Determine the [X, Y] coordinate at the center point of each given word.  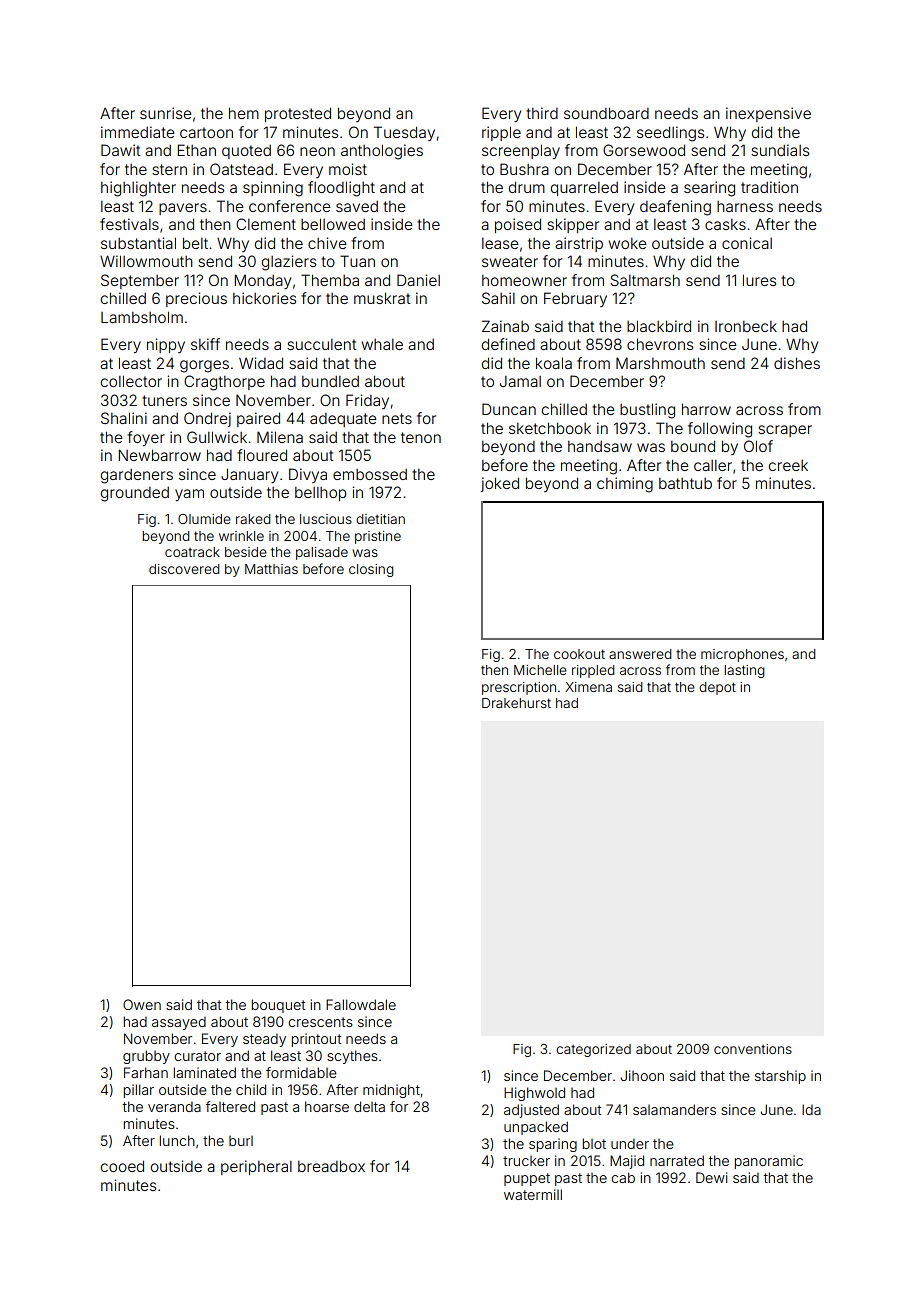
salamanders [674, 1109]
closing [371, 570]
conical [747, 243]
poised [518, 225]
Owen [142, 1004]
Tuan [357, 261]
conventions [753, 1049]
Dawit [121, 150]
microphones [742, 655]
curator [197, 1056]
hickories [264, 298]
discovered [184, 569]
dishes [797, 363]
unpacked [536, 1128]
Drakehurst [516, 703]
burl [241, 1141]
